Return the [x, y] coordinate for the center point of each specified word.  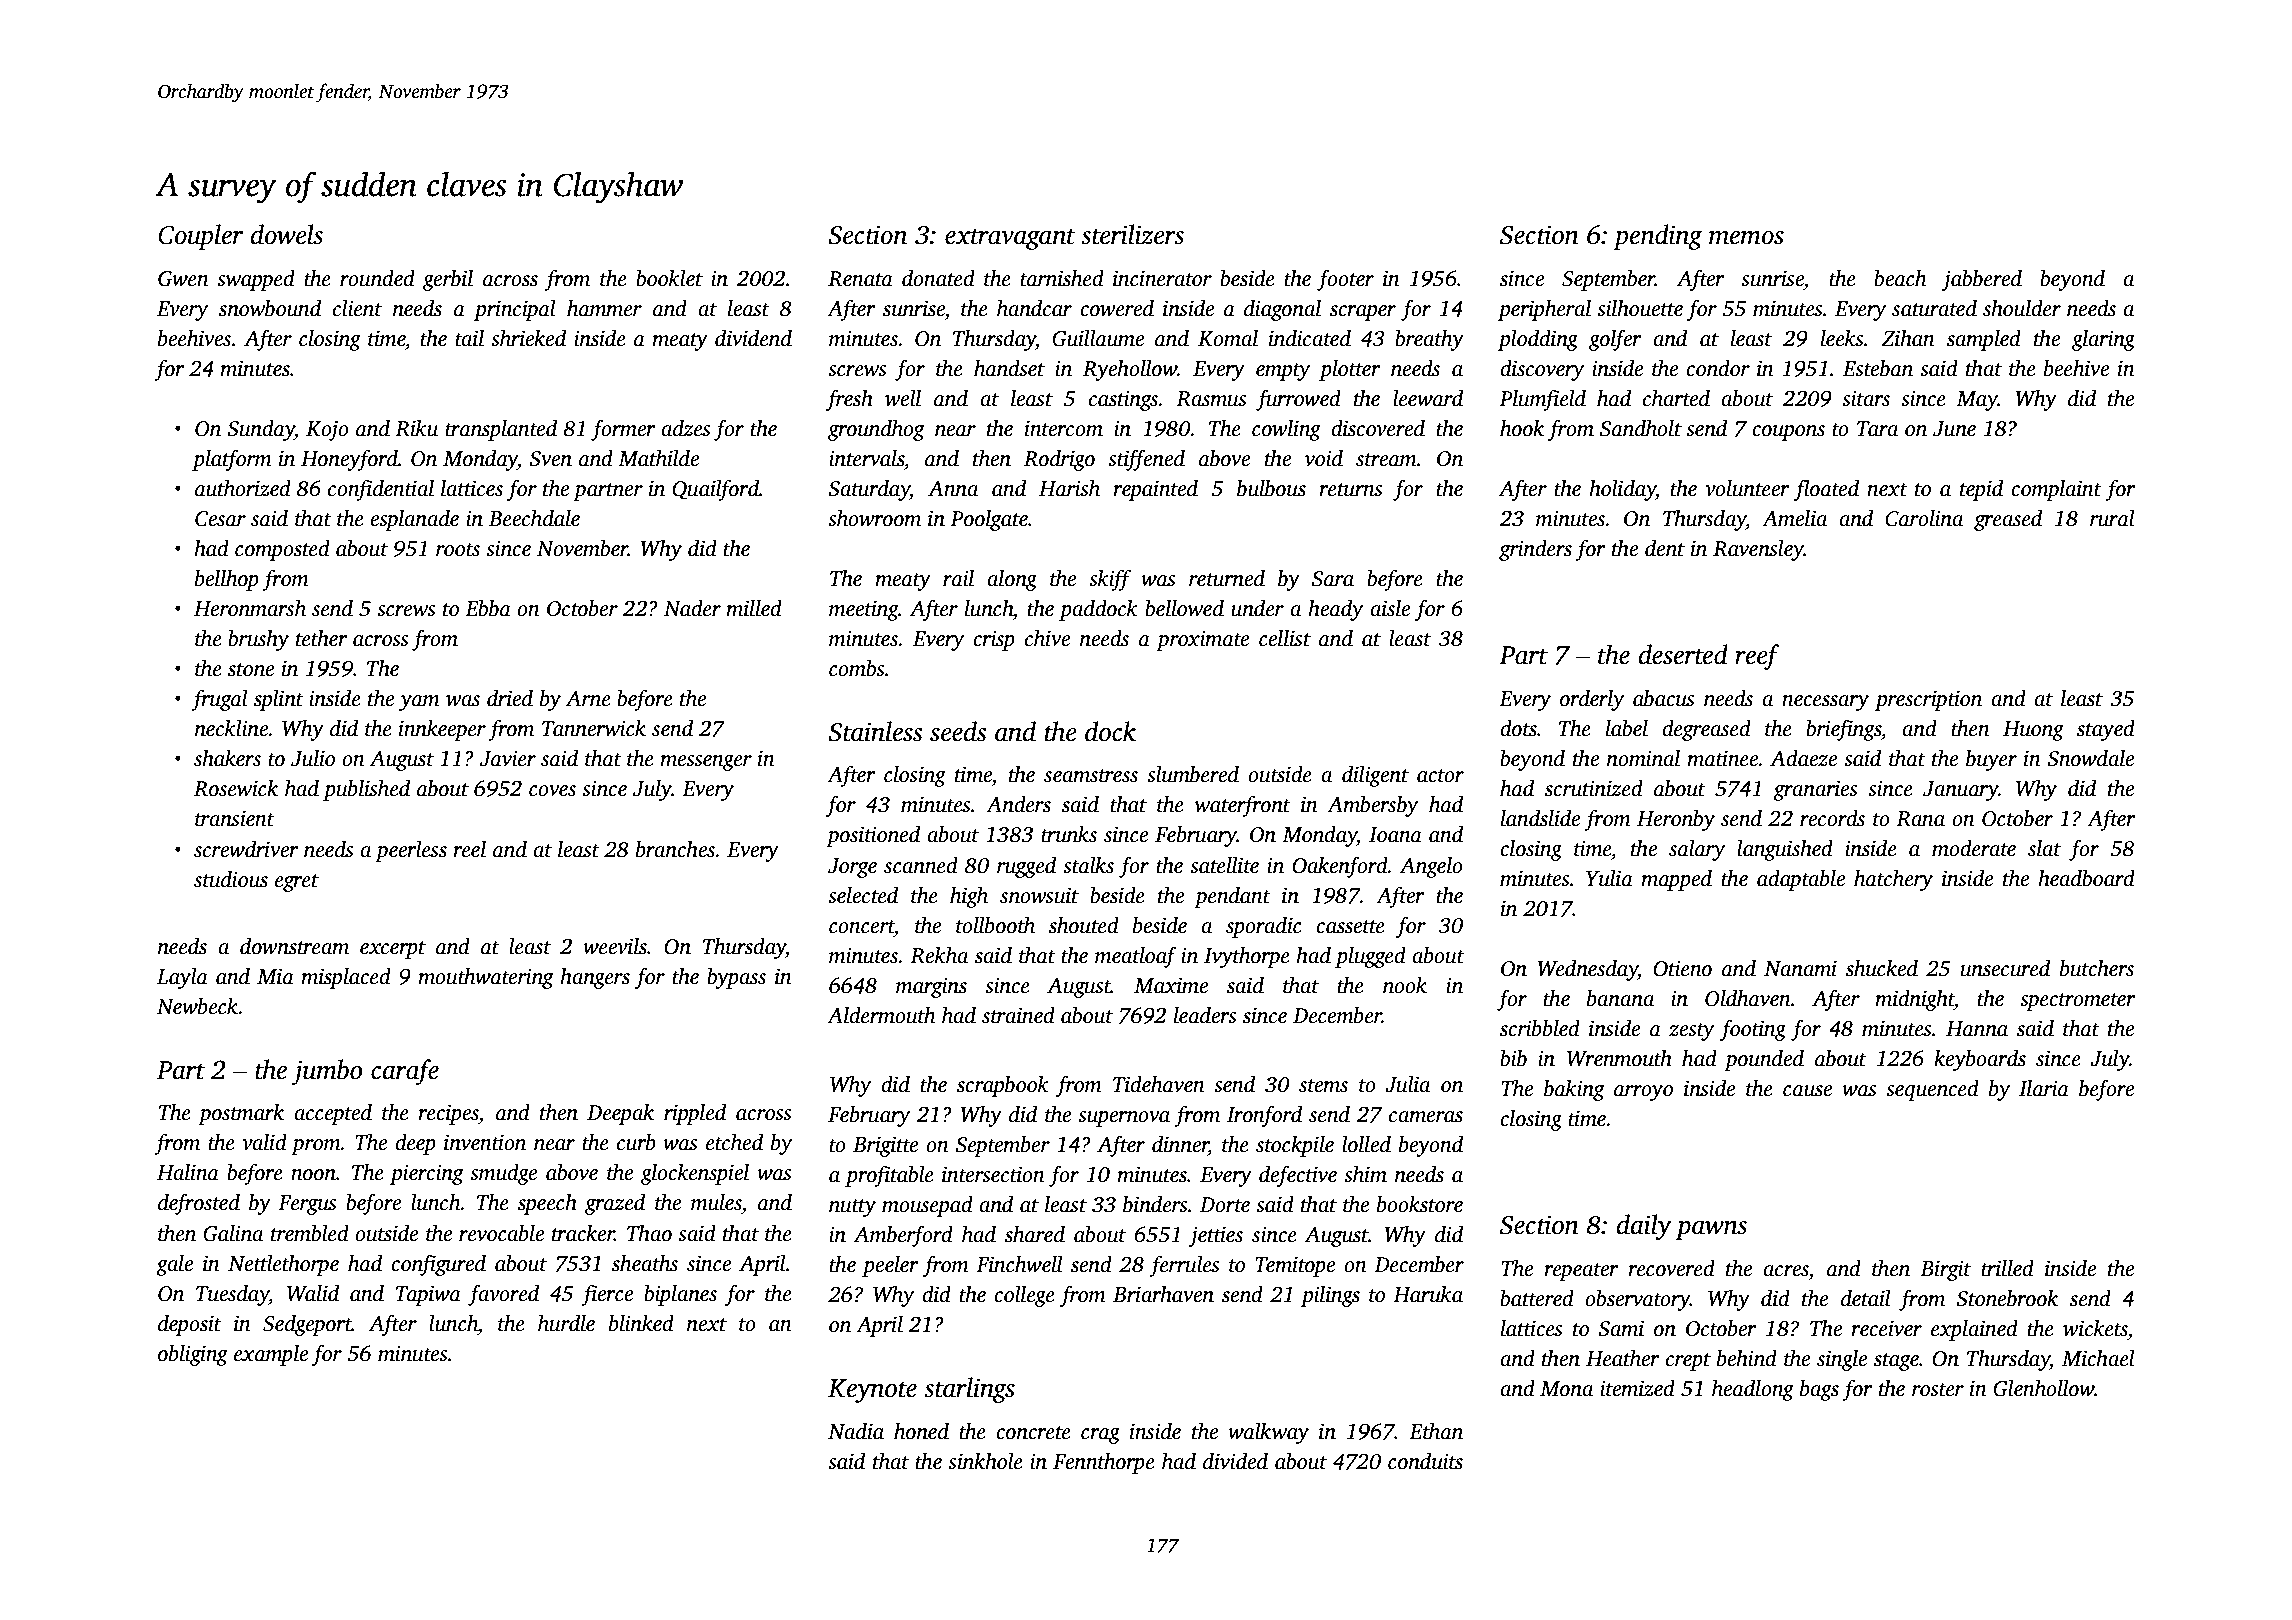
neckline [232, 728]
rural [2112, 518]
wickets [2095, 1328]
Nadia [856, 1431]
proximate [1202, 641]
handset [1009, 368]
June [1954, 429]
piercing [427, 1175]
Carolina [1924, 518]
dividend [753, 338]
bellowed [1184, 608]
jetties [1216, 1236]
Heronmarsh [250, 608]
